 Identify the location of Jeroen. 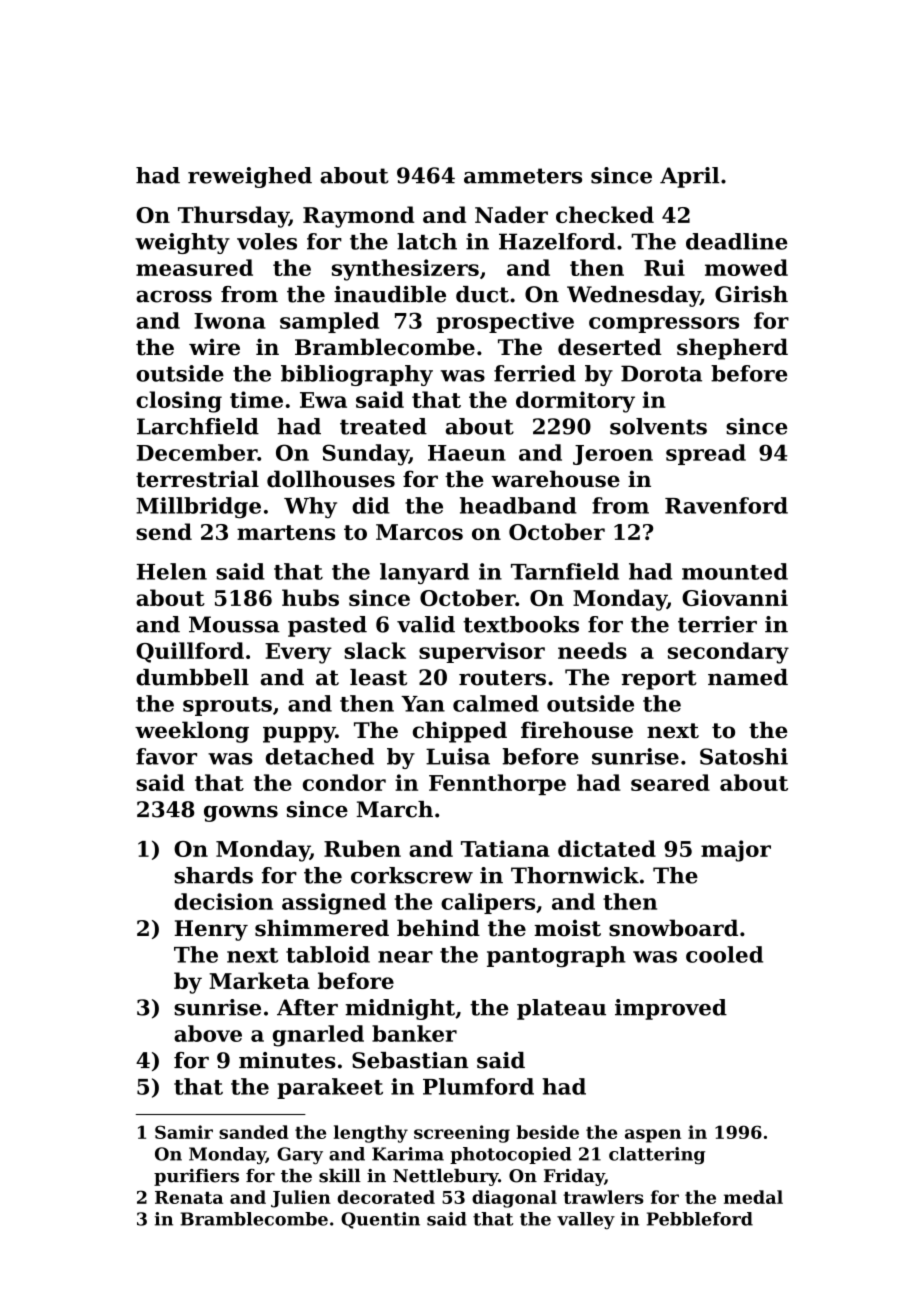
(613, 455).
